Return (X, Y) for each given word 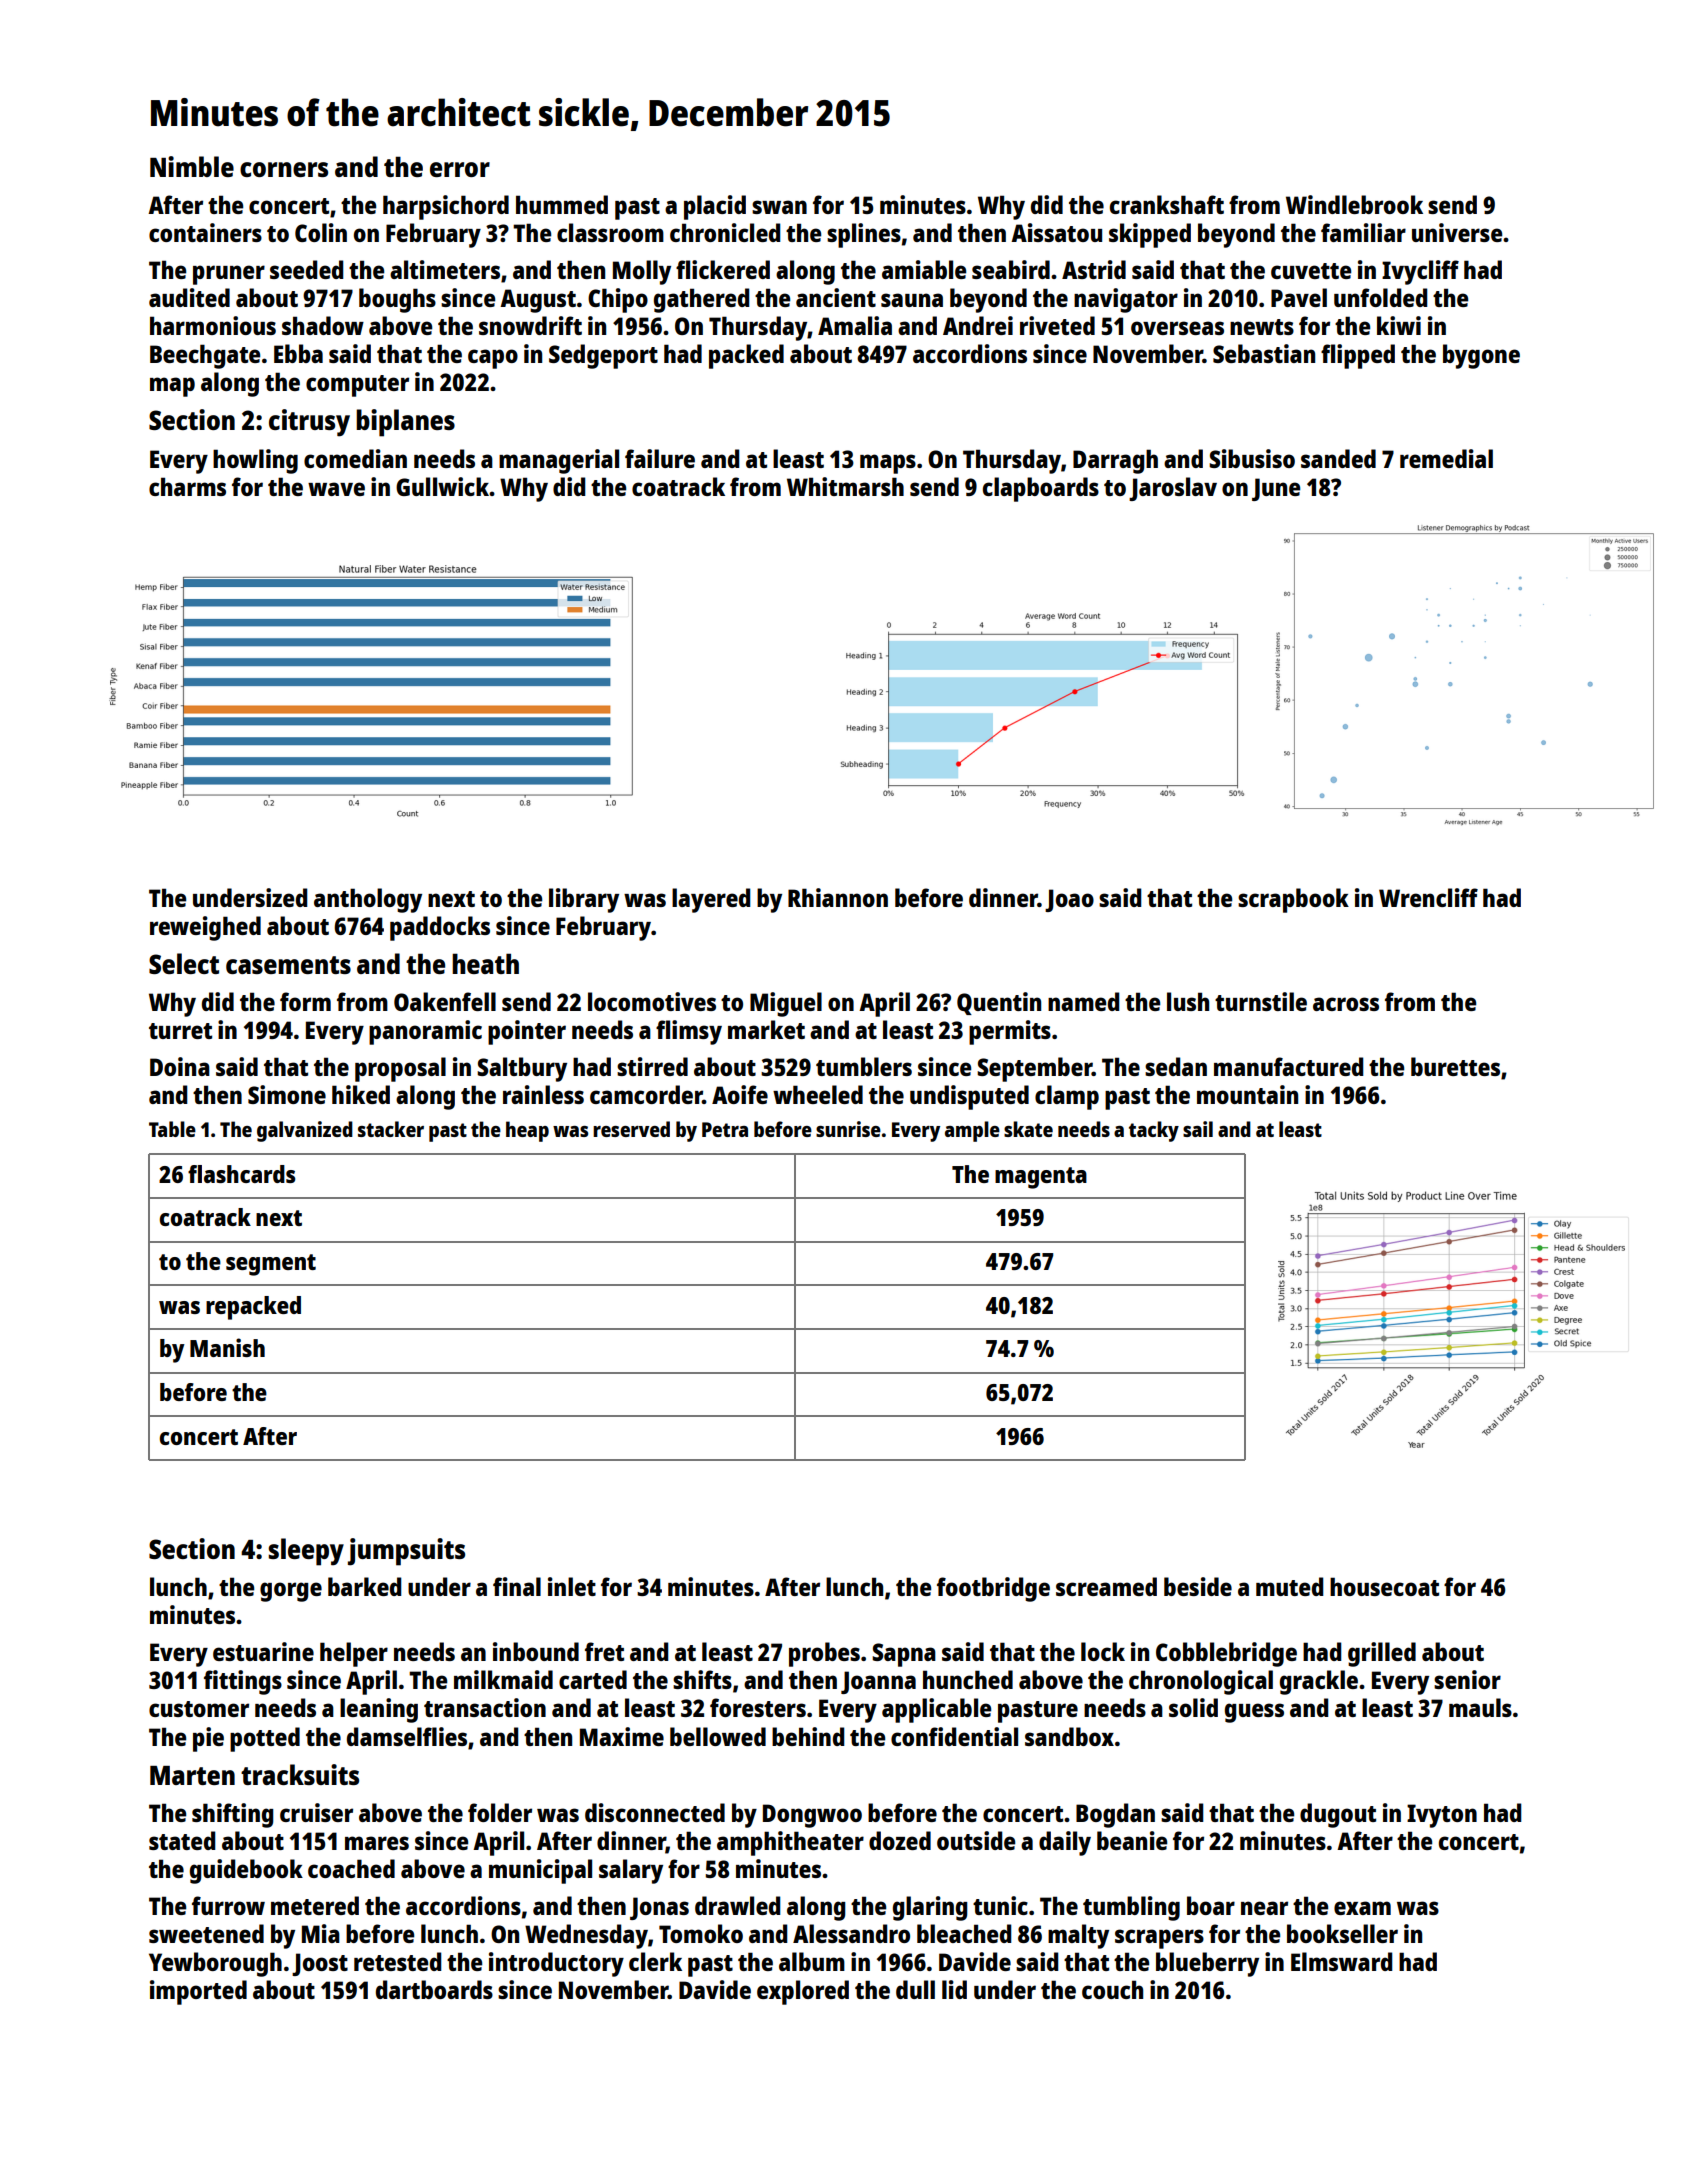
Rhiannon (838, 897)
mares (377, 1843)
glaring (930, 1908)
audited (189, 297)
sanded (1338, 458)
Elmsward (1341, 1961)
